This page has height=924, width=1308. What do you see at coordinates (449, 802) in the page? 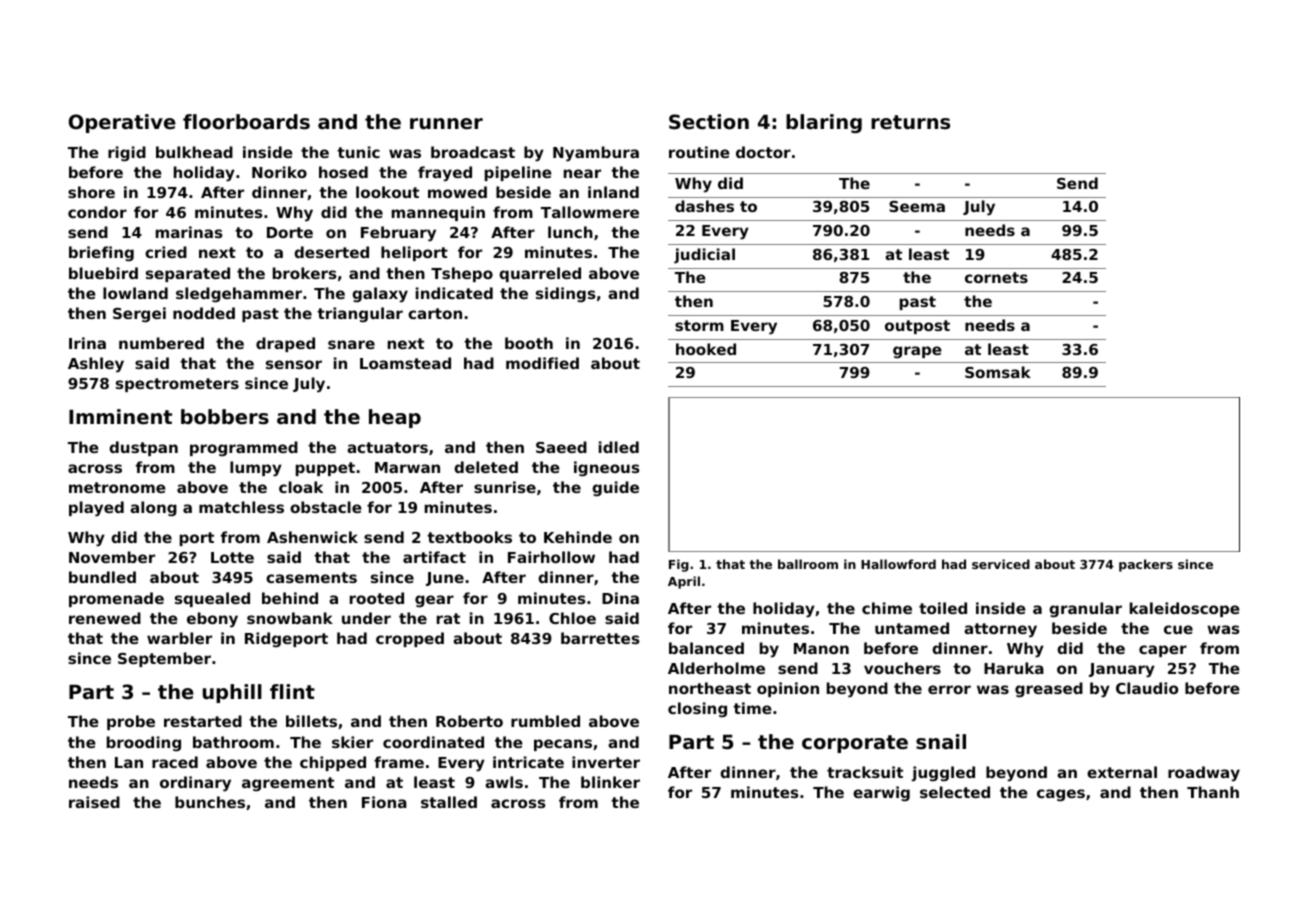
I see `stalled` at bounding box center [449, 802].
